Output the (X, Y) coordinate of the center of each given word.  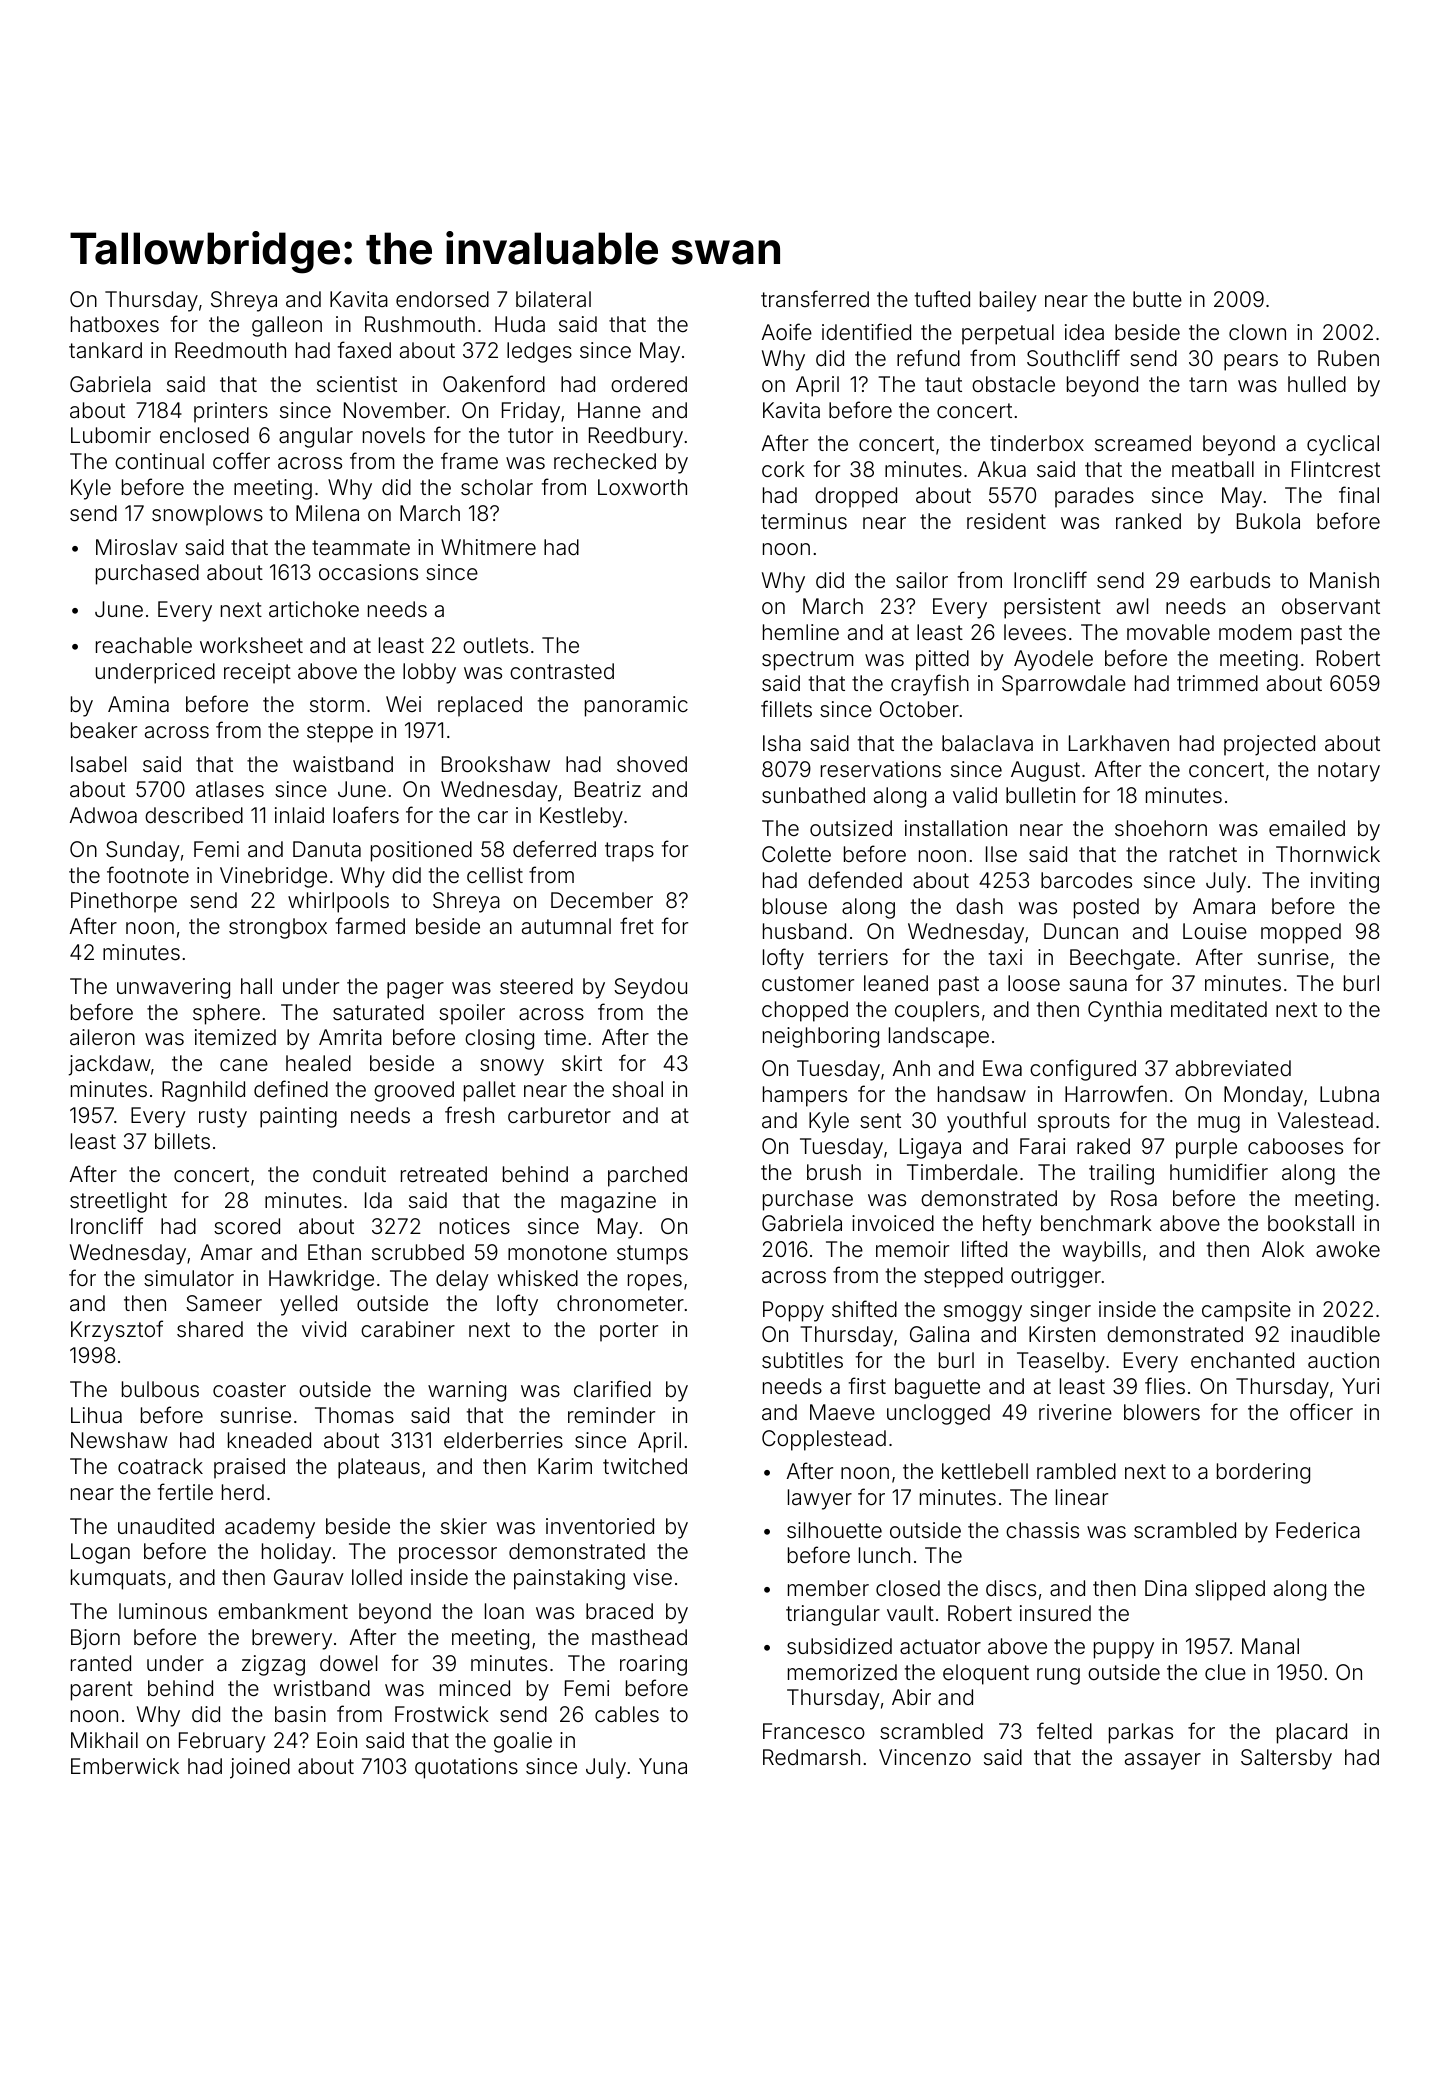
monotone (557, 1253)
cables (627, 1714)
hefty (1007, 1225)
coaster (249, 1390)
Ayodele (1053, 660)
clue (1225, 1672)
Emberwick (125, 1766)
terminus (804, 521)
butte (1157, 299)
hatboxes (115, 324)
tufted (942, 299)
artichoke (314, 609)
